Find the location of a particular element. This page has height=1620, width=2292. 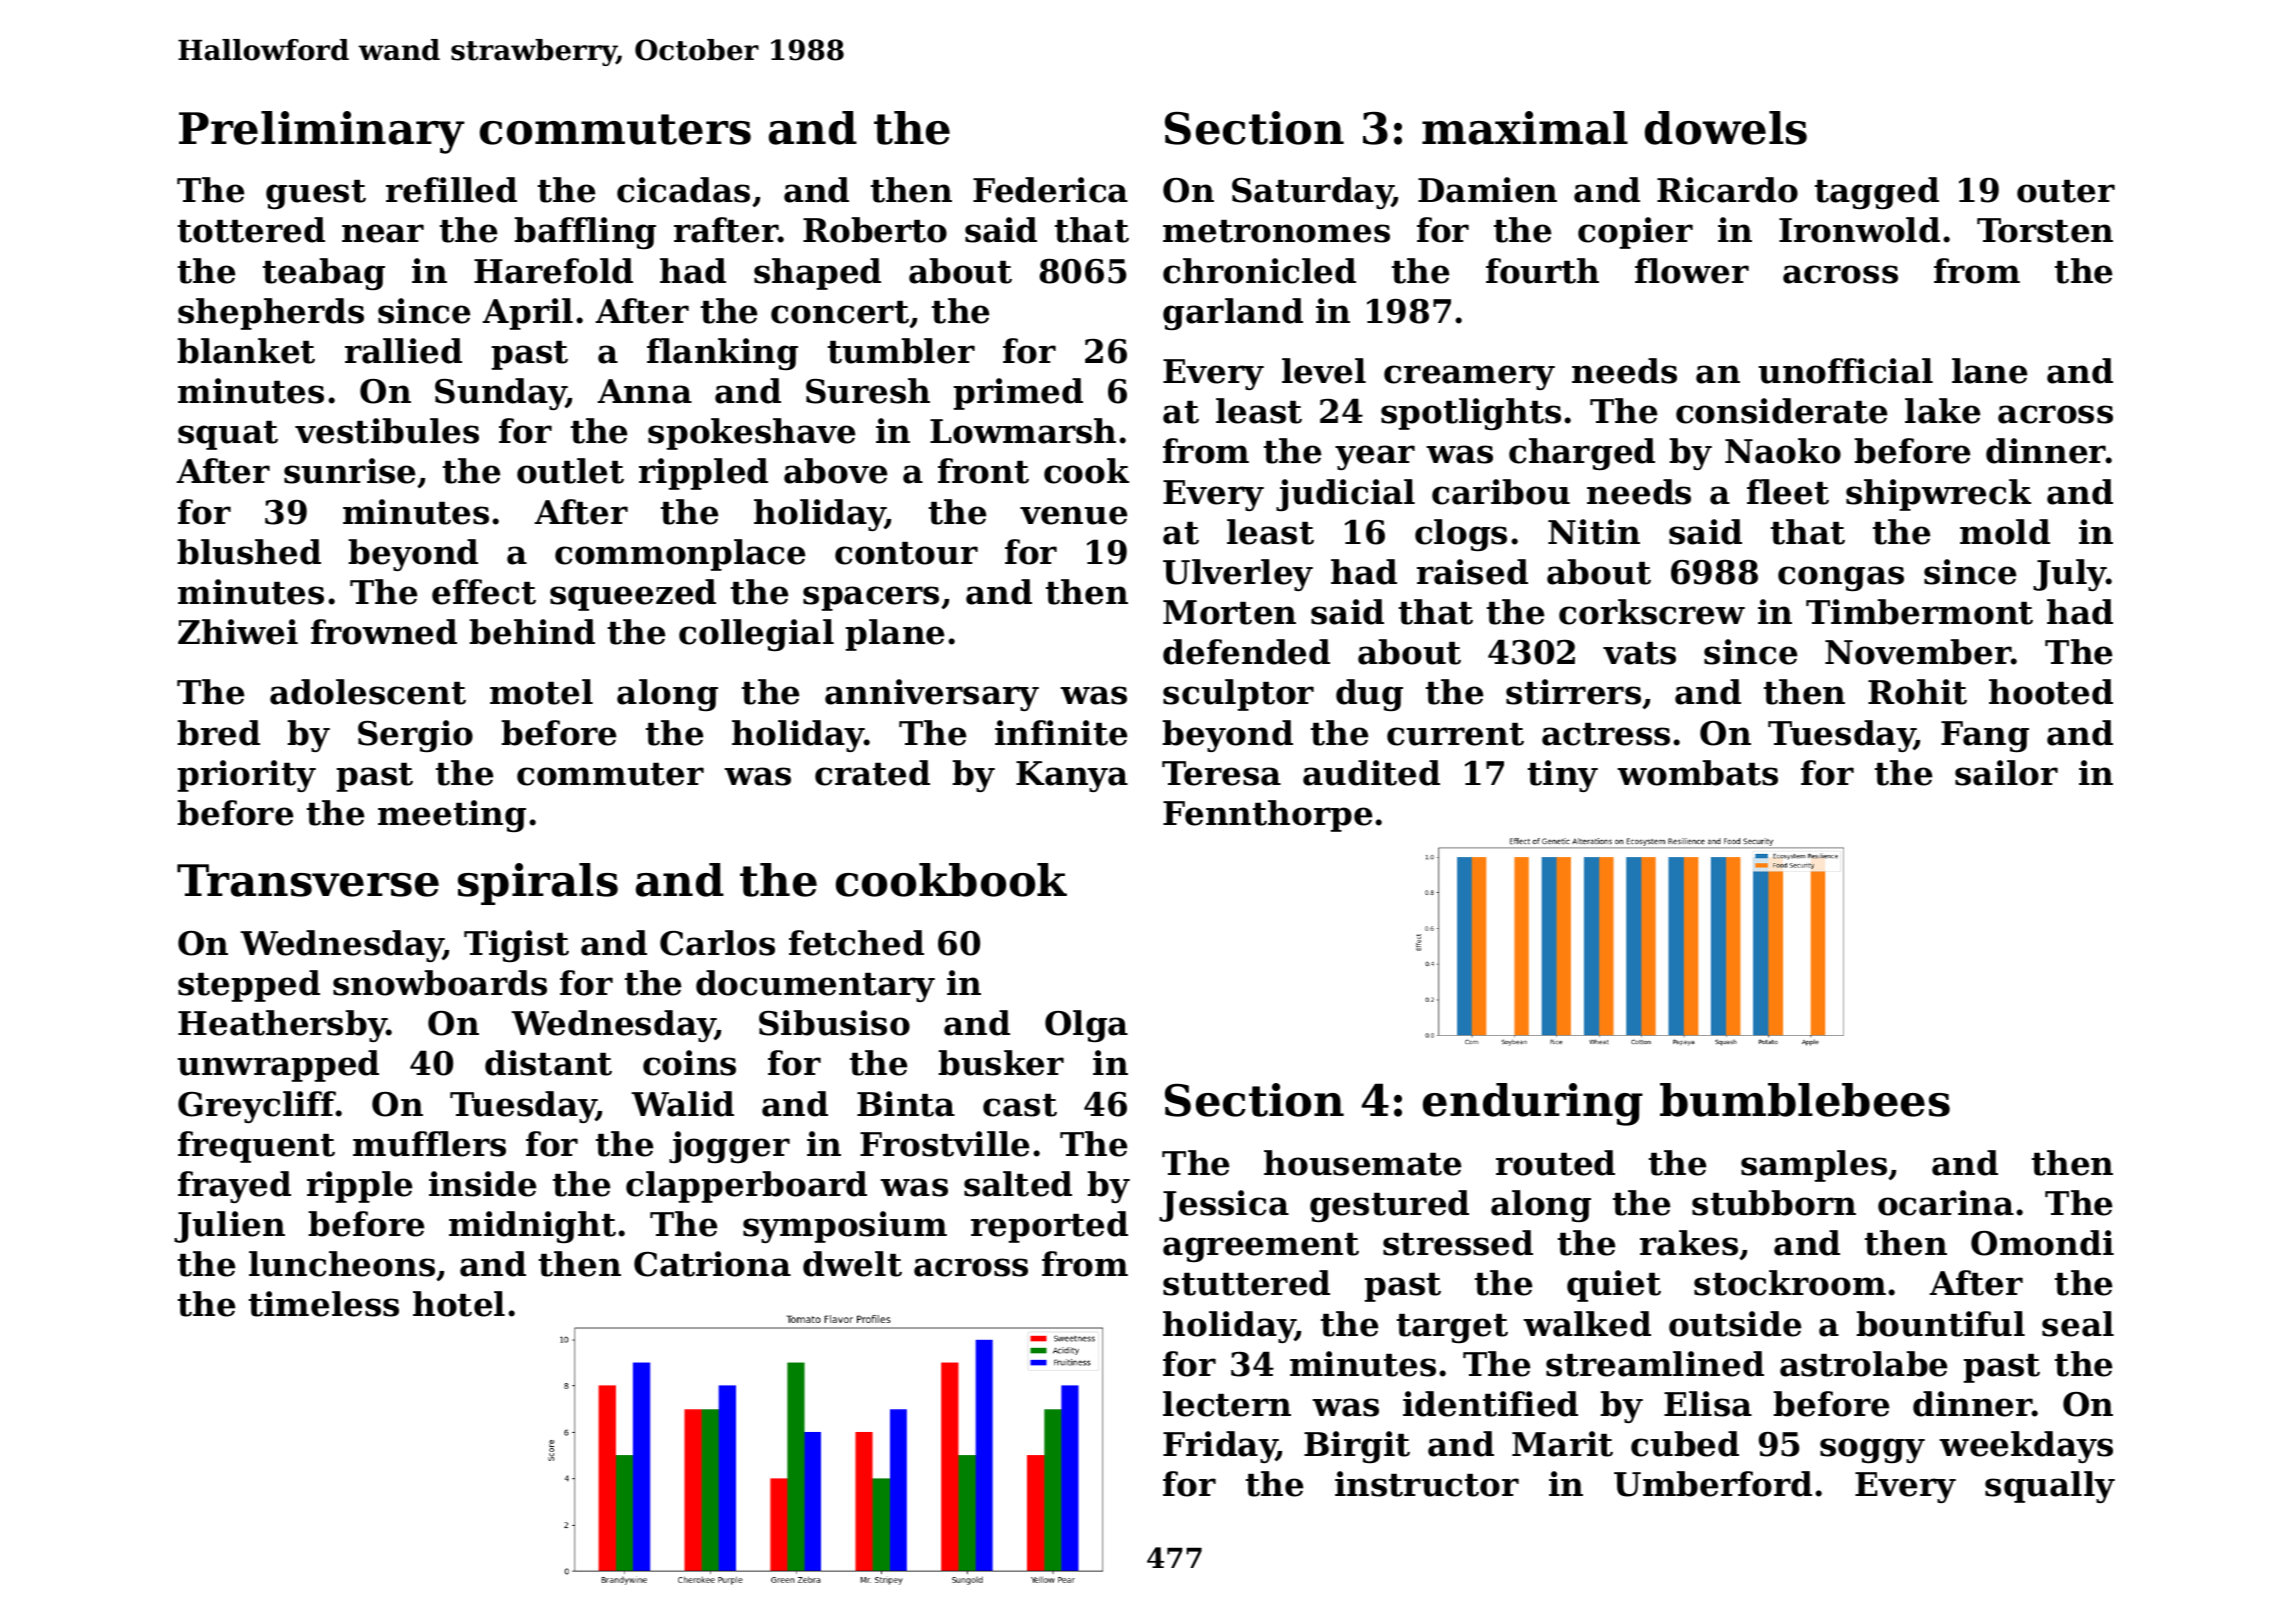

baffling is located at coordinates (585, 233).
